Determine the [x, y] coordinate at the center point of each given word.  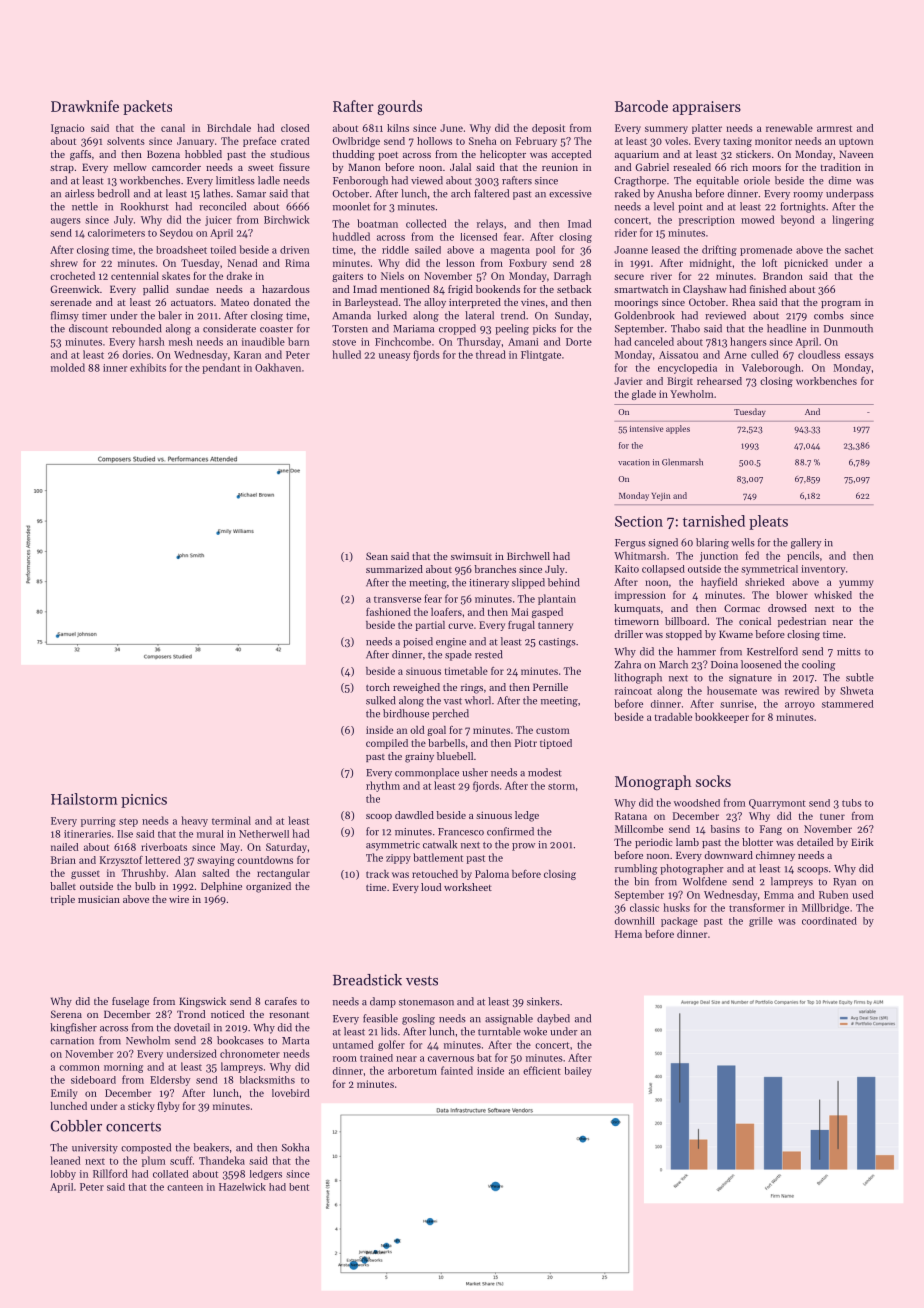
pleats [768, 522]
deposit [548, 129]
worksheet [468, 887]
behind [564, 582]
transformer [757, 907]
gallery [806, 543]
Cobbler [76, 1126]
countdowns [265, 860]
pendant [221, 368]
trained [376, 1058]
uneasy [394, 357]
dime [840, 180]
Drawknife [85, 106]
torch [378, 687]
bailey [578, 1072]
